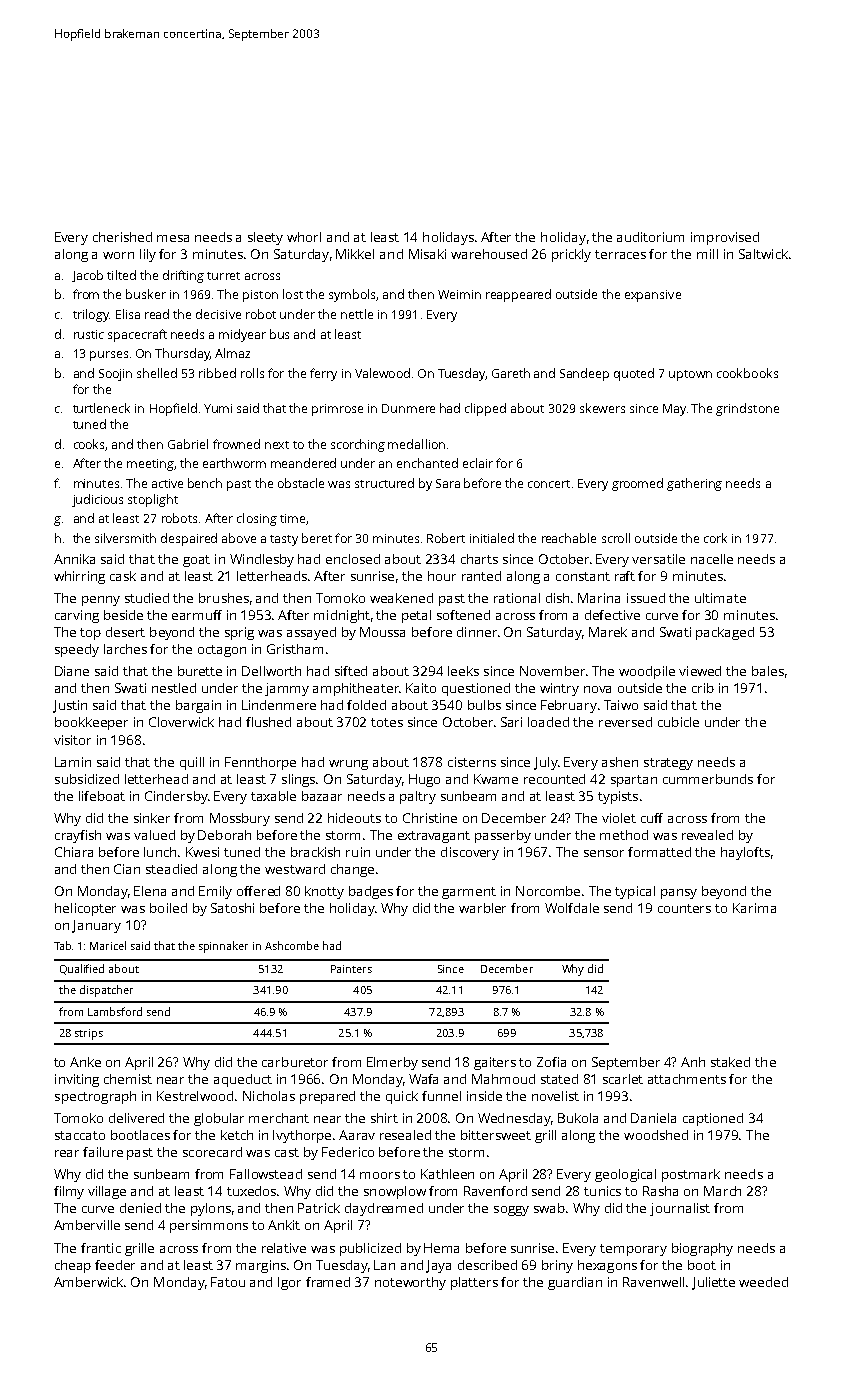 This document has height=1400, width=849. I want to click on worn, so click(118, 255).
